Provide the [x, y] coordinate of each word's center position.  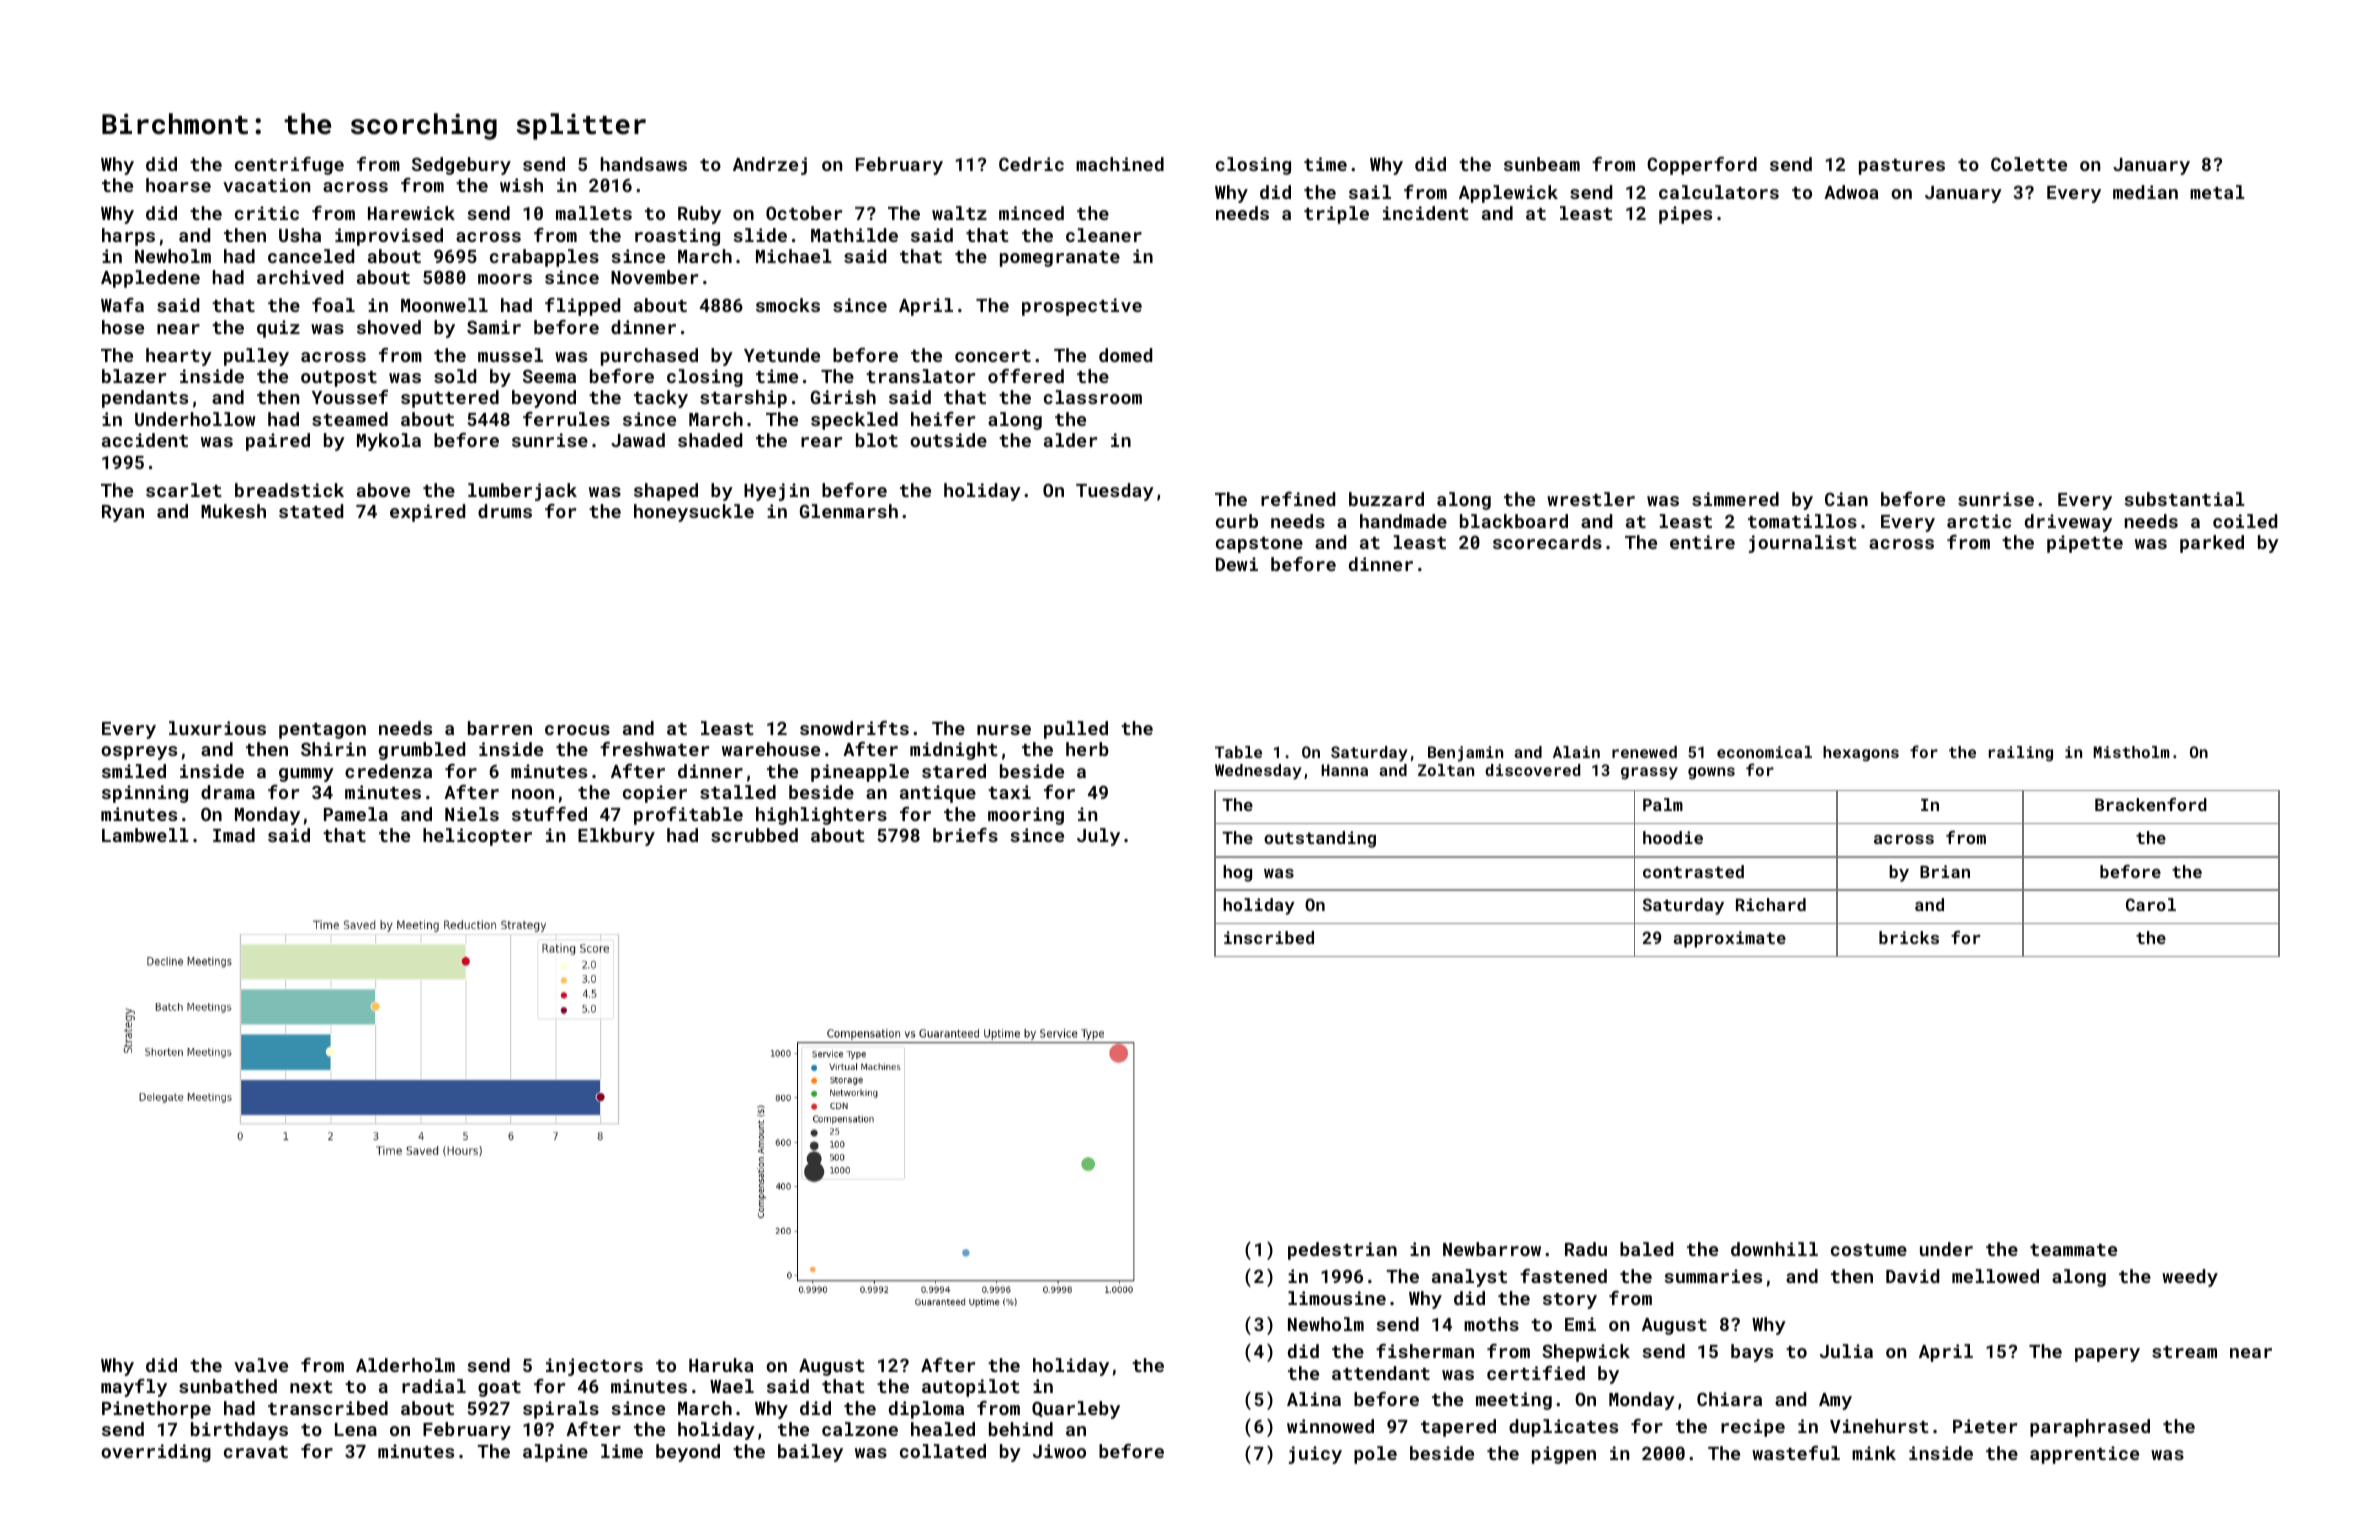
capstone [1259, 545]
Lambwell [145, 835]
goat [499, 1389]
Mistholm [2131, 752]
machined [1120, 164]
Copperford [1702, 166]
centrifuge [289, 166]
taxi [1009, 792]
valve [261, 1365]
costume [1869, 1250]
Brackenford [2151, 804]
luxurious [217, 728]
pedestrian [1342, 1251]
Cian [1846, 499]
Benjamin [1465, 754]
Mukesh [233, 511]
